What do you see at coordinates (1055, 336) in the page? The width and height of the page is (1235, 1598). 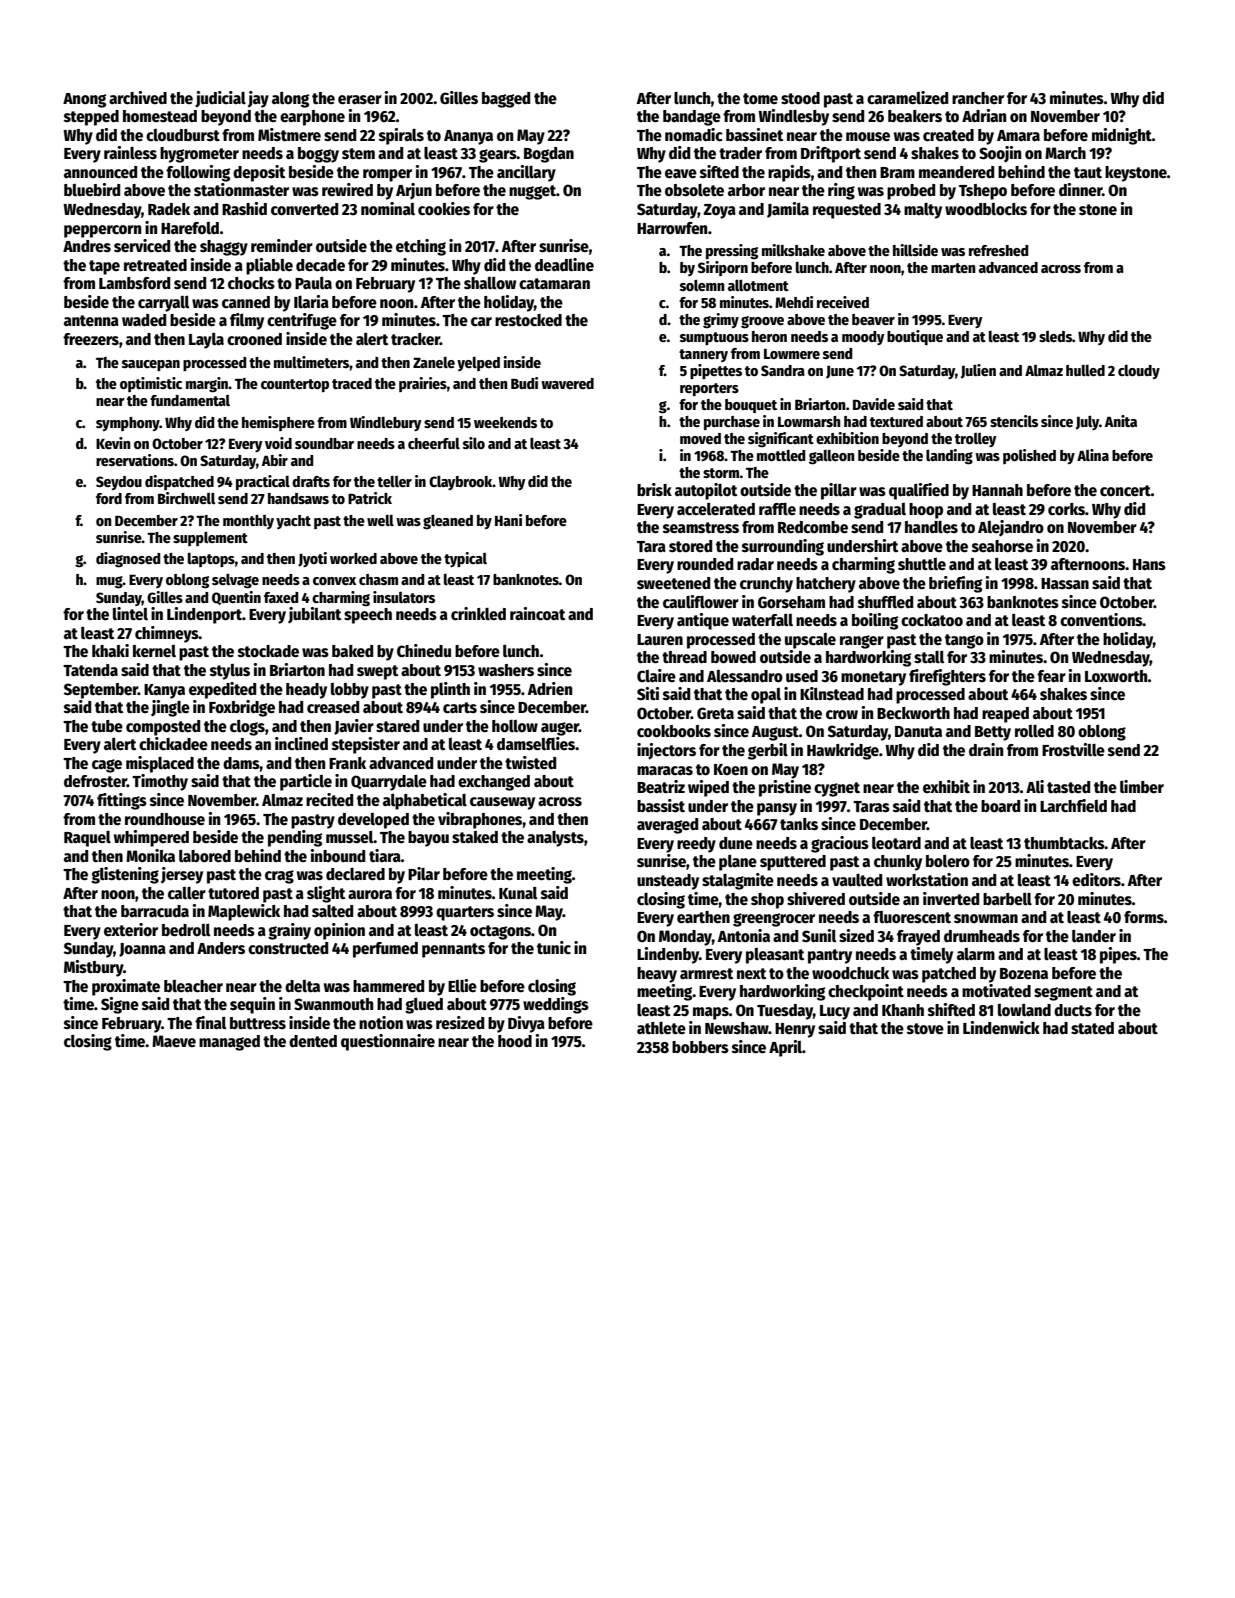 I see `sleds` at bounding box center [1055, 336].
